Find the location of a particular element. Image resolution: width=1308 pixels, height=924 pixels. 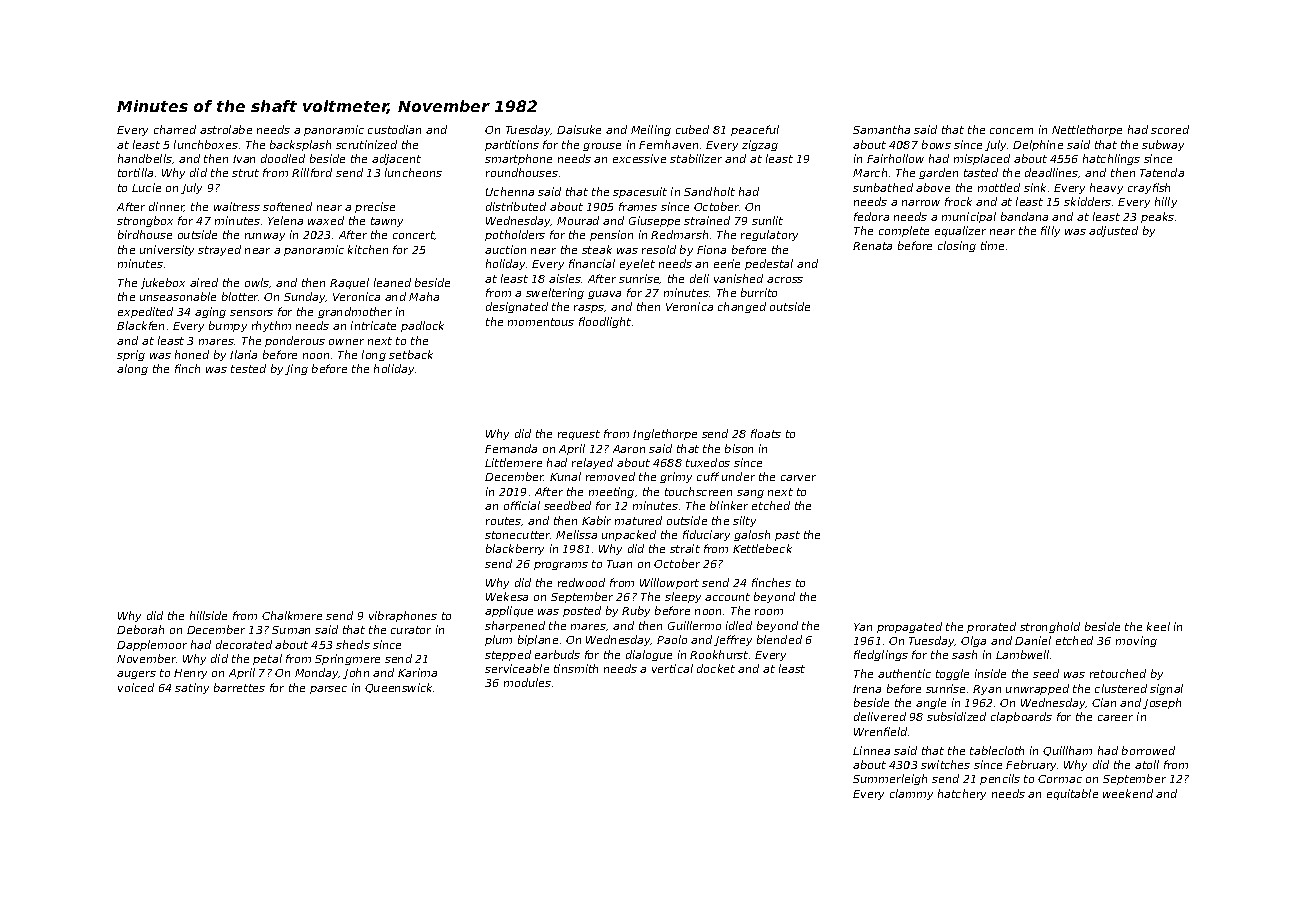

equitable is located at coordinates (1072, 794).
